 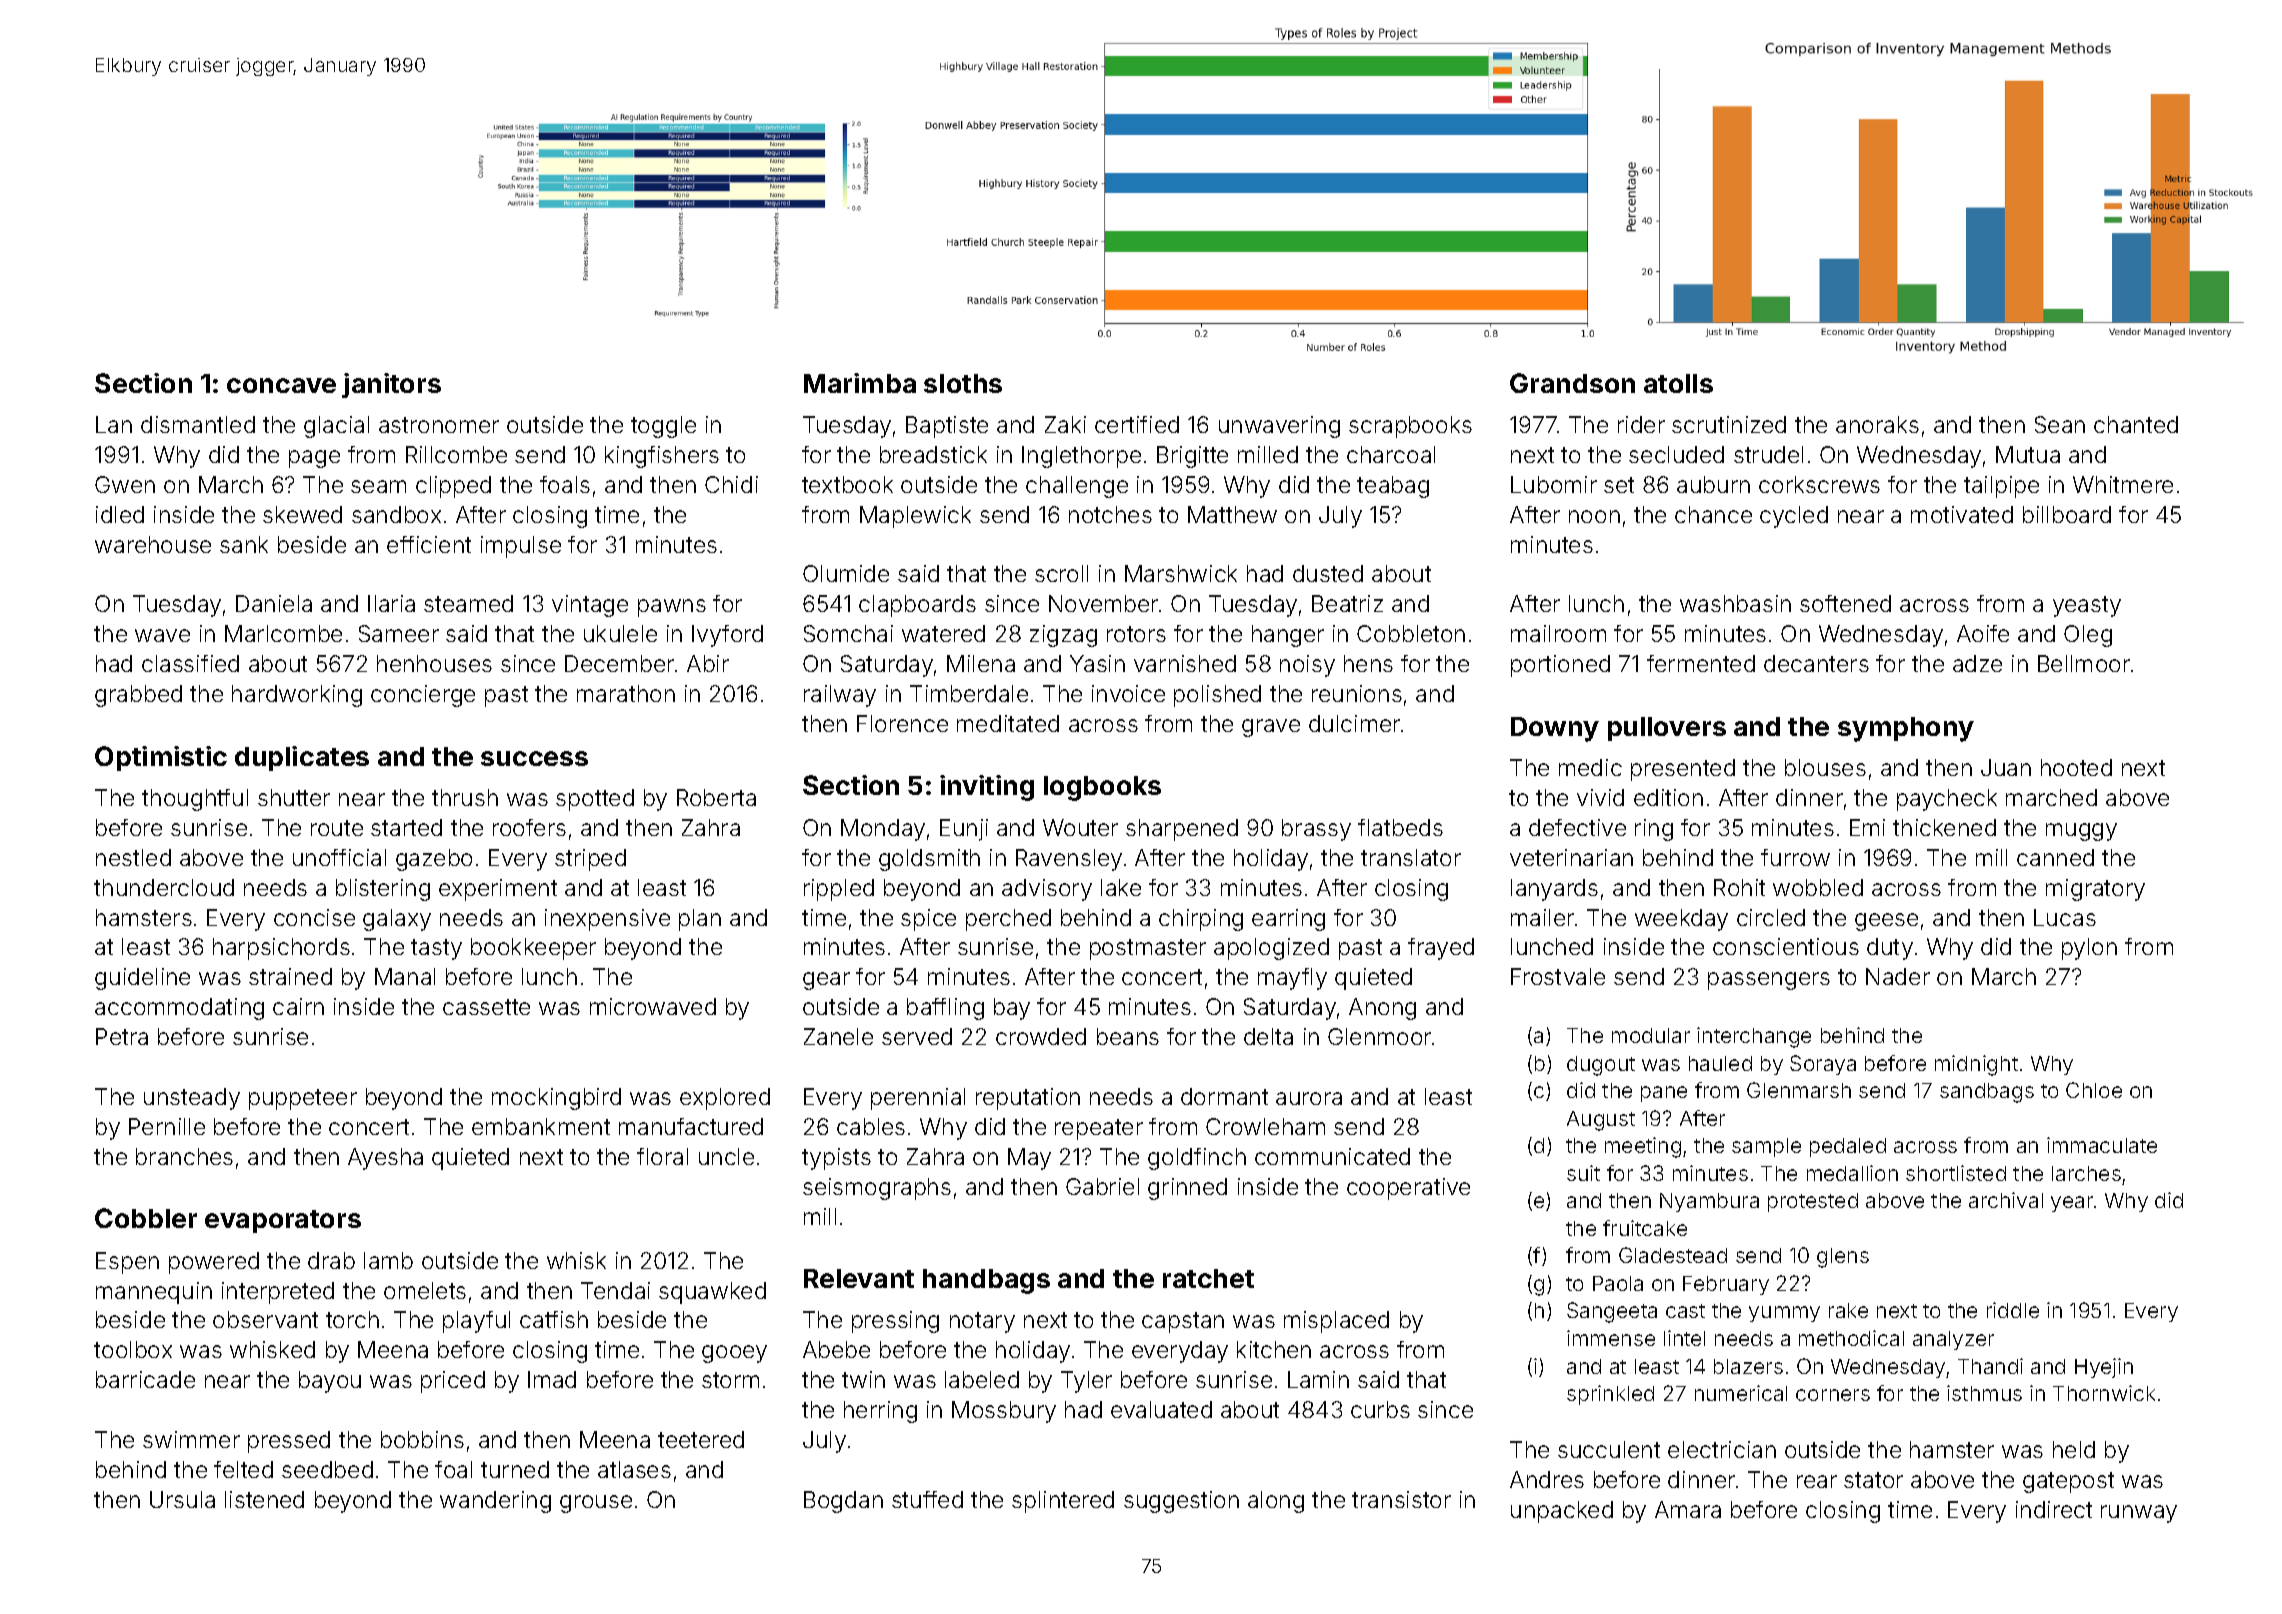 What do you see at coordinates (274, 603) in the screenshot?
I see `Daniela` at bounding box center [274, 603].
